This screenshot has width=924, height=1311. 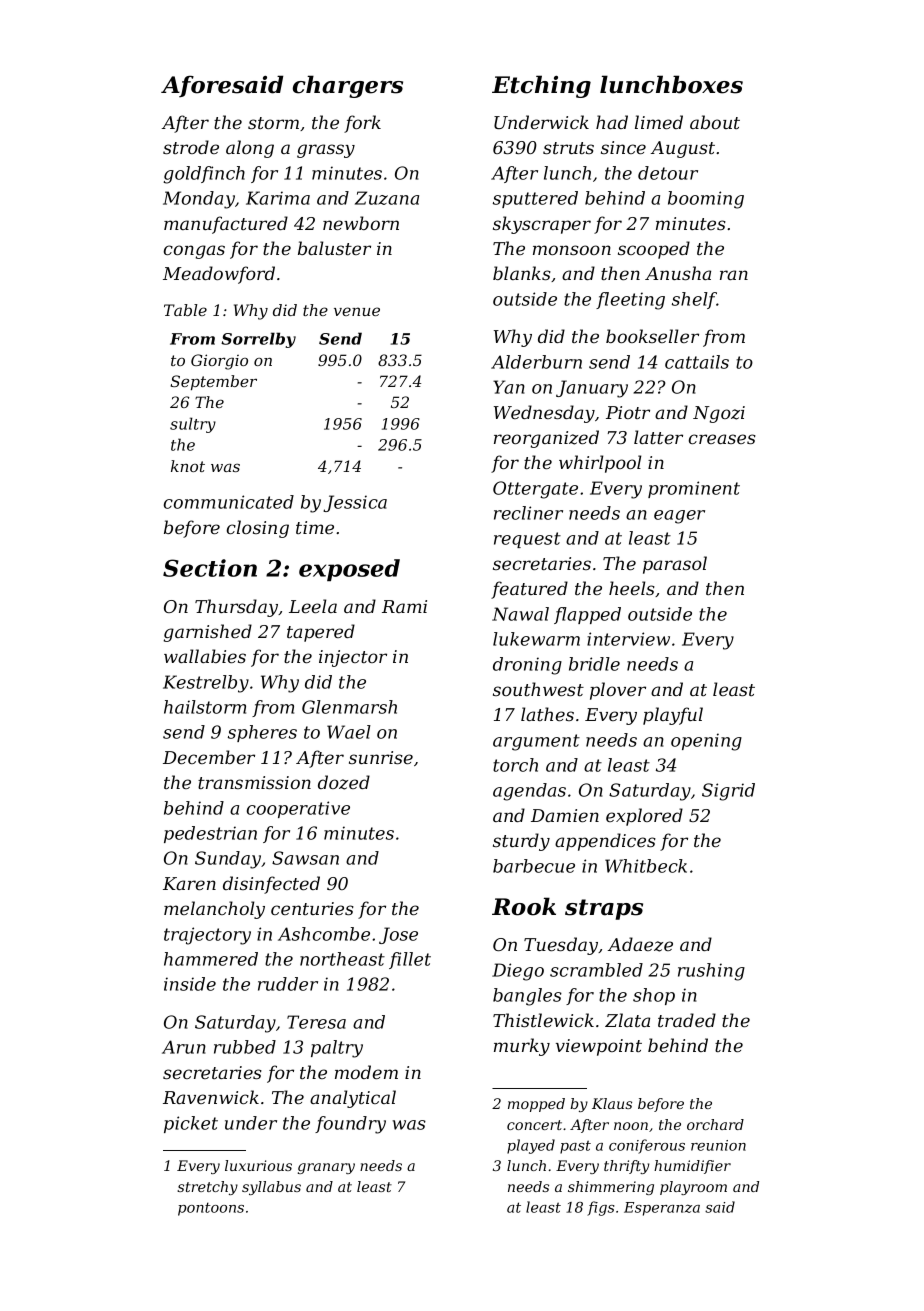 What do you see at coordinates (522, 273) in the screenshot?
I see `blanks` at bounding box center [522, 273].
